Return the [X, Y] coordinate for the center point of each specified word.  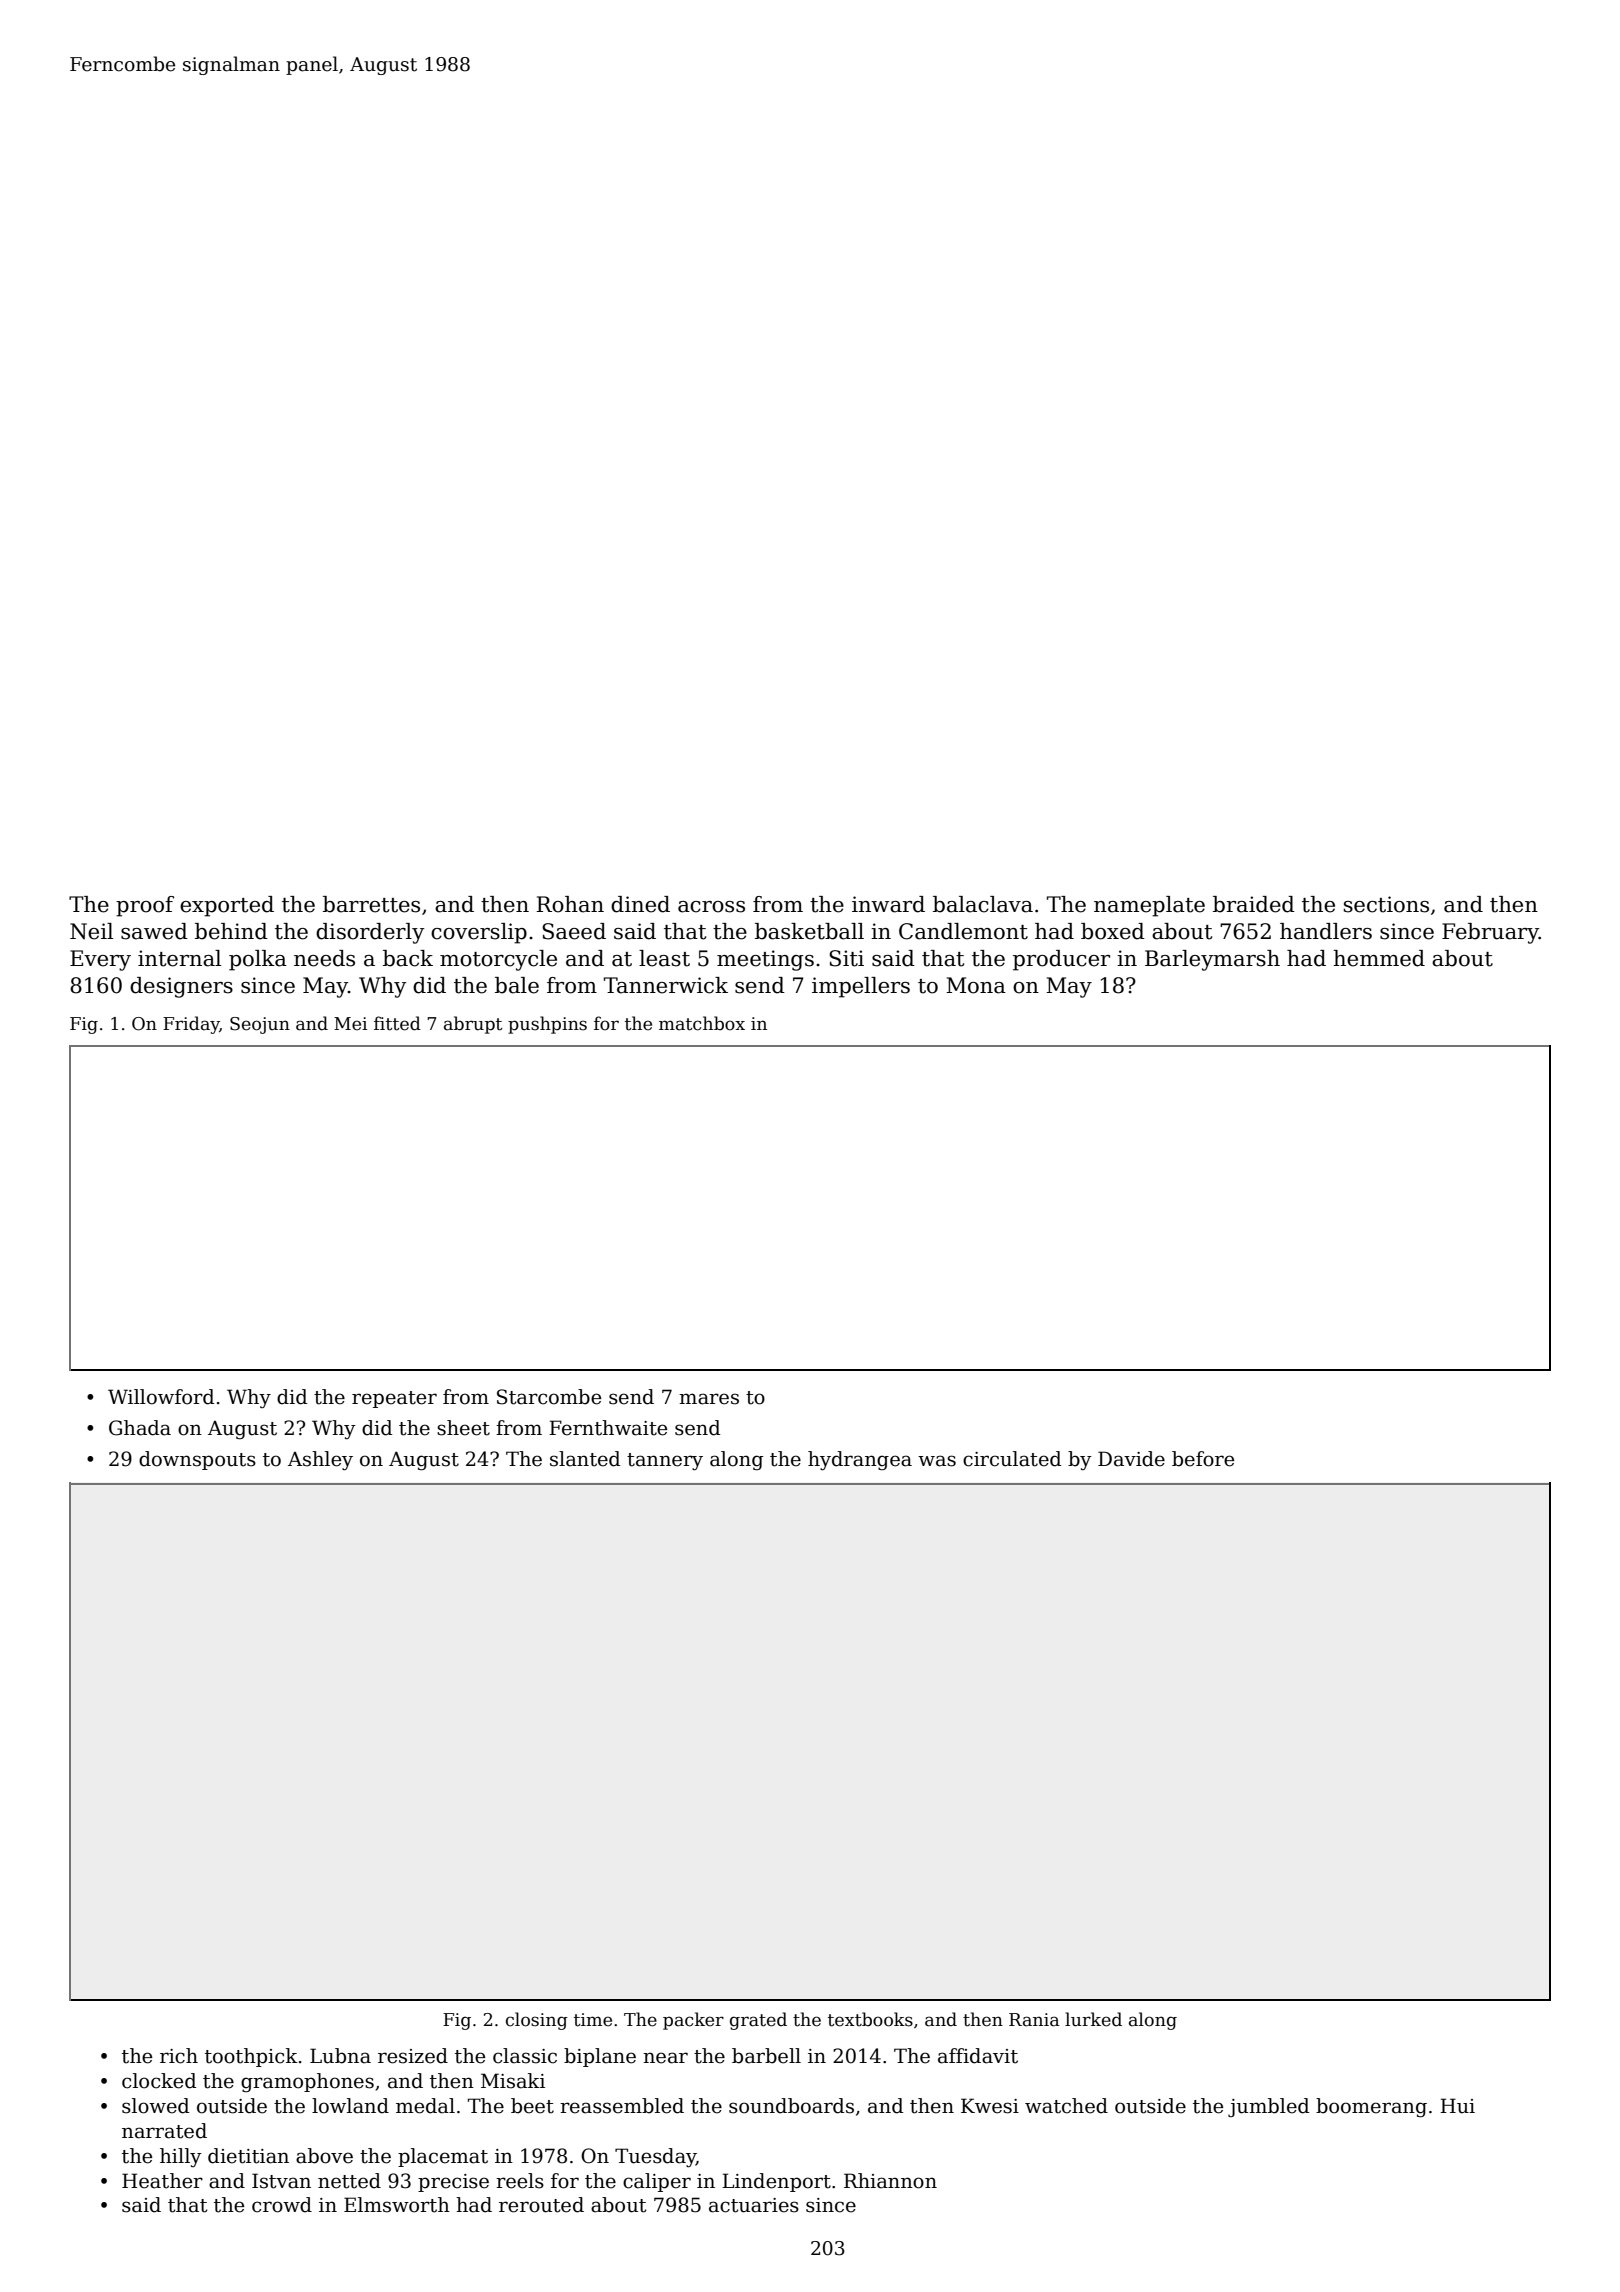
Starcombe [549, 1397]
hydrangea [860, 1461]
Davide [1131, 1459]
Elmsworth [397, 2205]
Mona [976, 985]
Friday [191, 1025]
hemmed [1379, 958]
